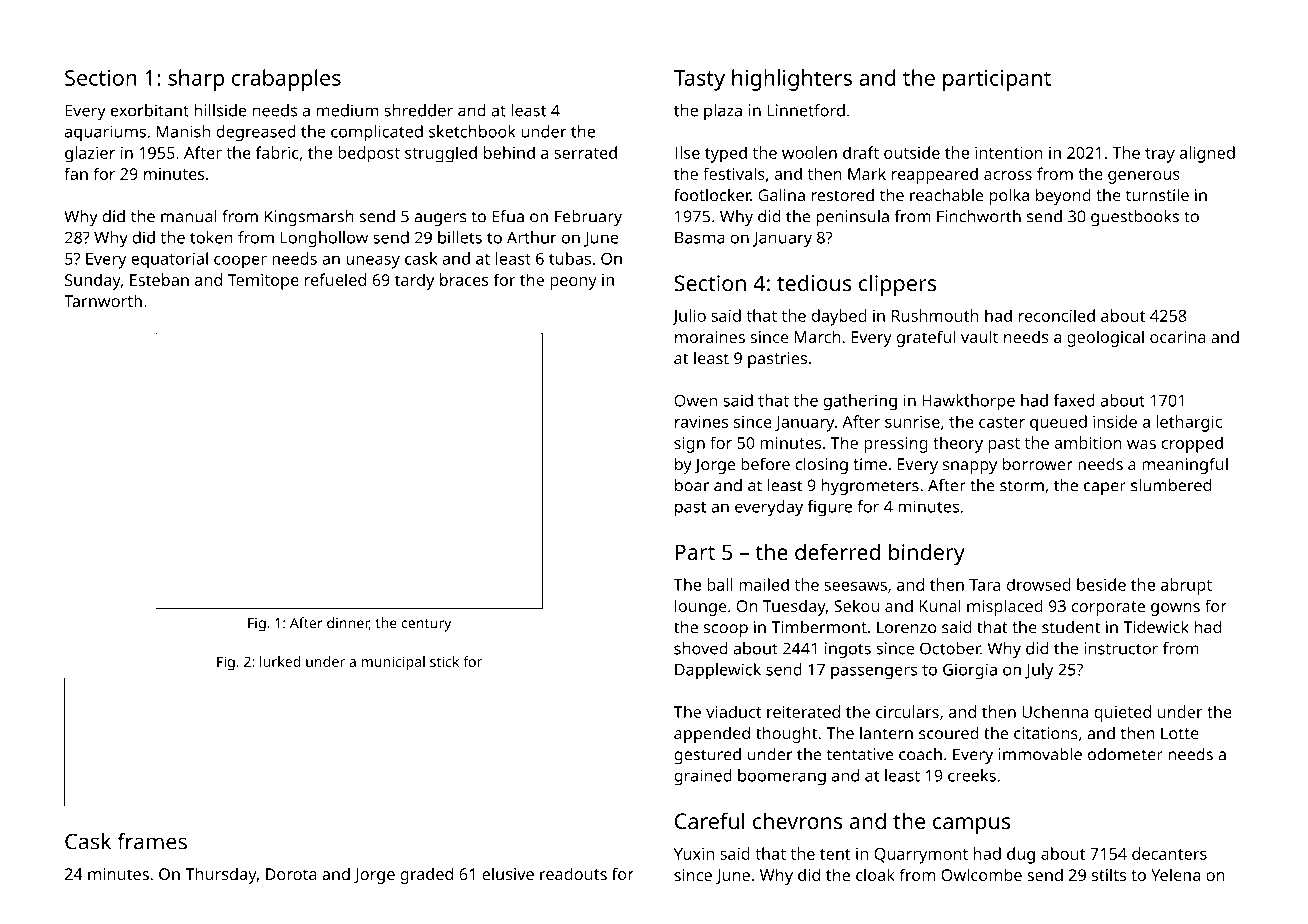 The width and height of the screenshot is (1308, 924). What do you see at coordinates (870, 487) in the screenshot?
I see `hygrometers` at bounding box center [870, 487].
